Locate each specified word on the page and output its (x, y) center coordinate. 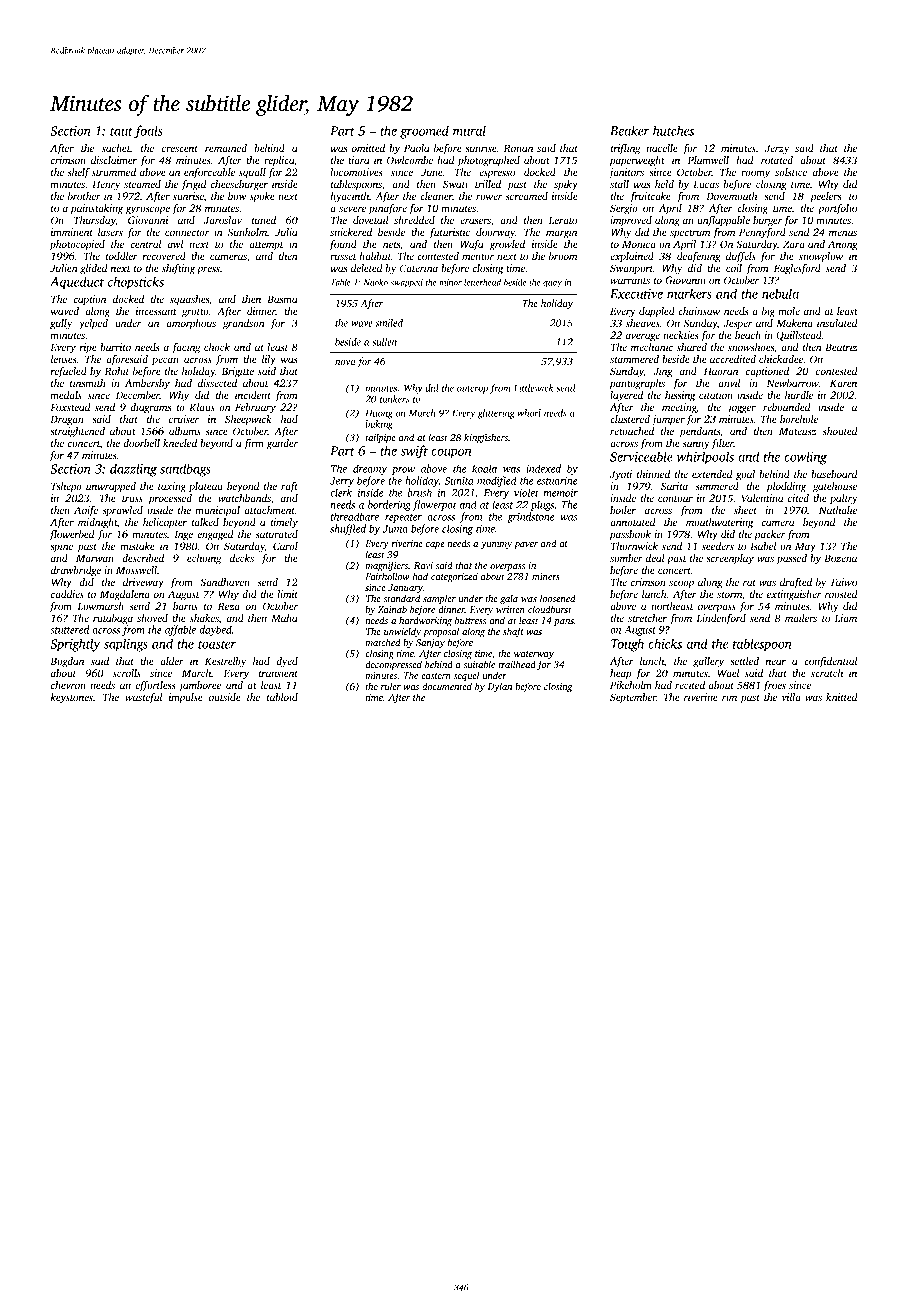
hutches (673, 130)
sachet (116, 148)
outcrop (472, 390)
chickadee (781, 359)
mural (469, 130)
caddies (67, 594)
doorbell (141, 443)
